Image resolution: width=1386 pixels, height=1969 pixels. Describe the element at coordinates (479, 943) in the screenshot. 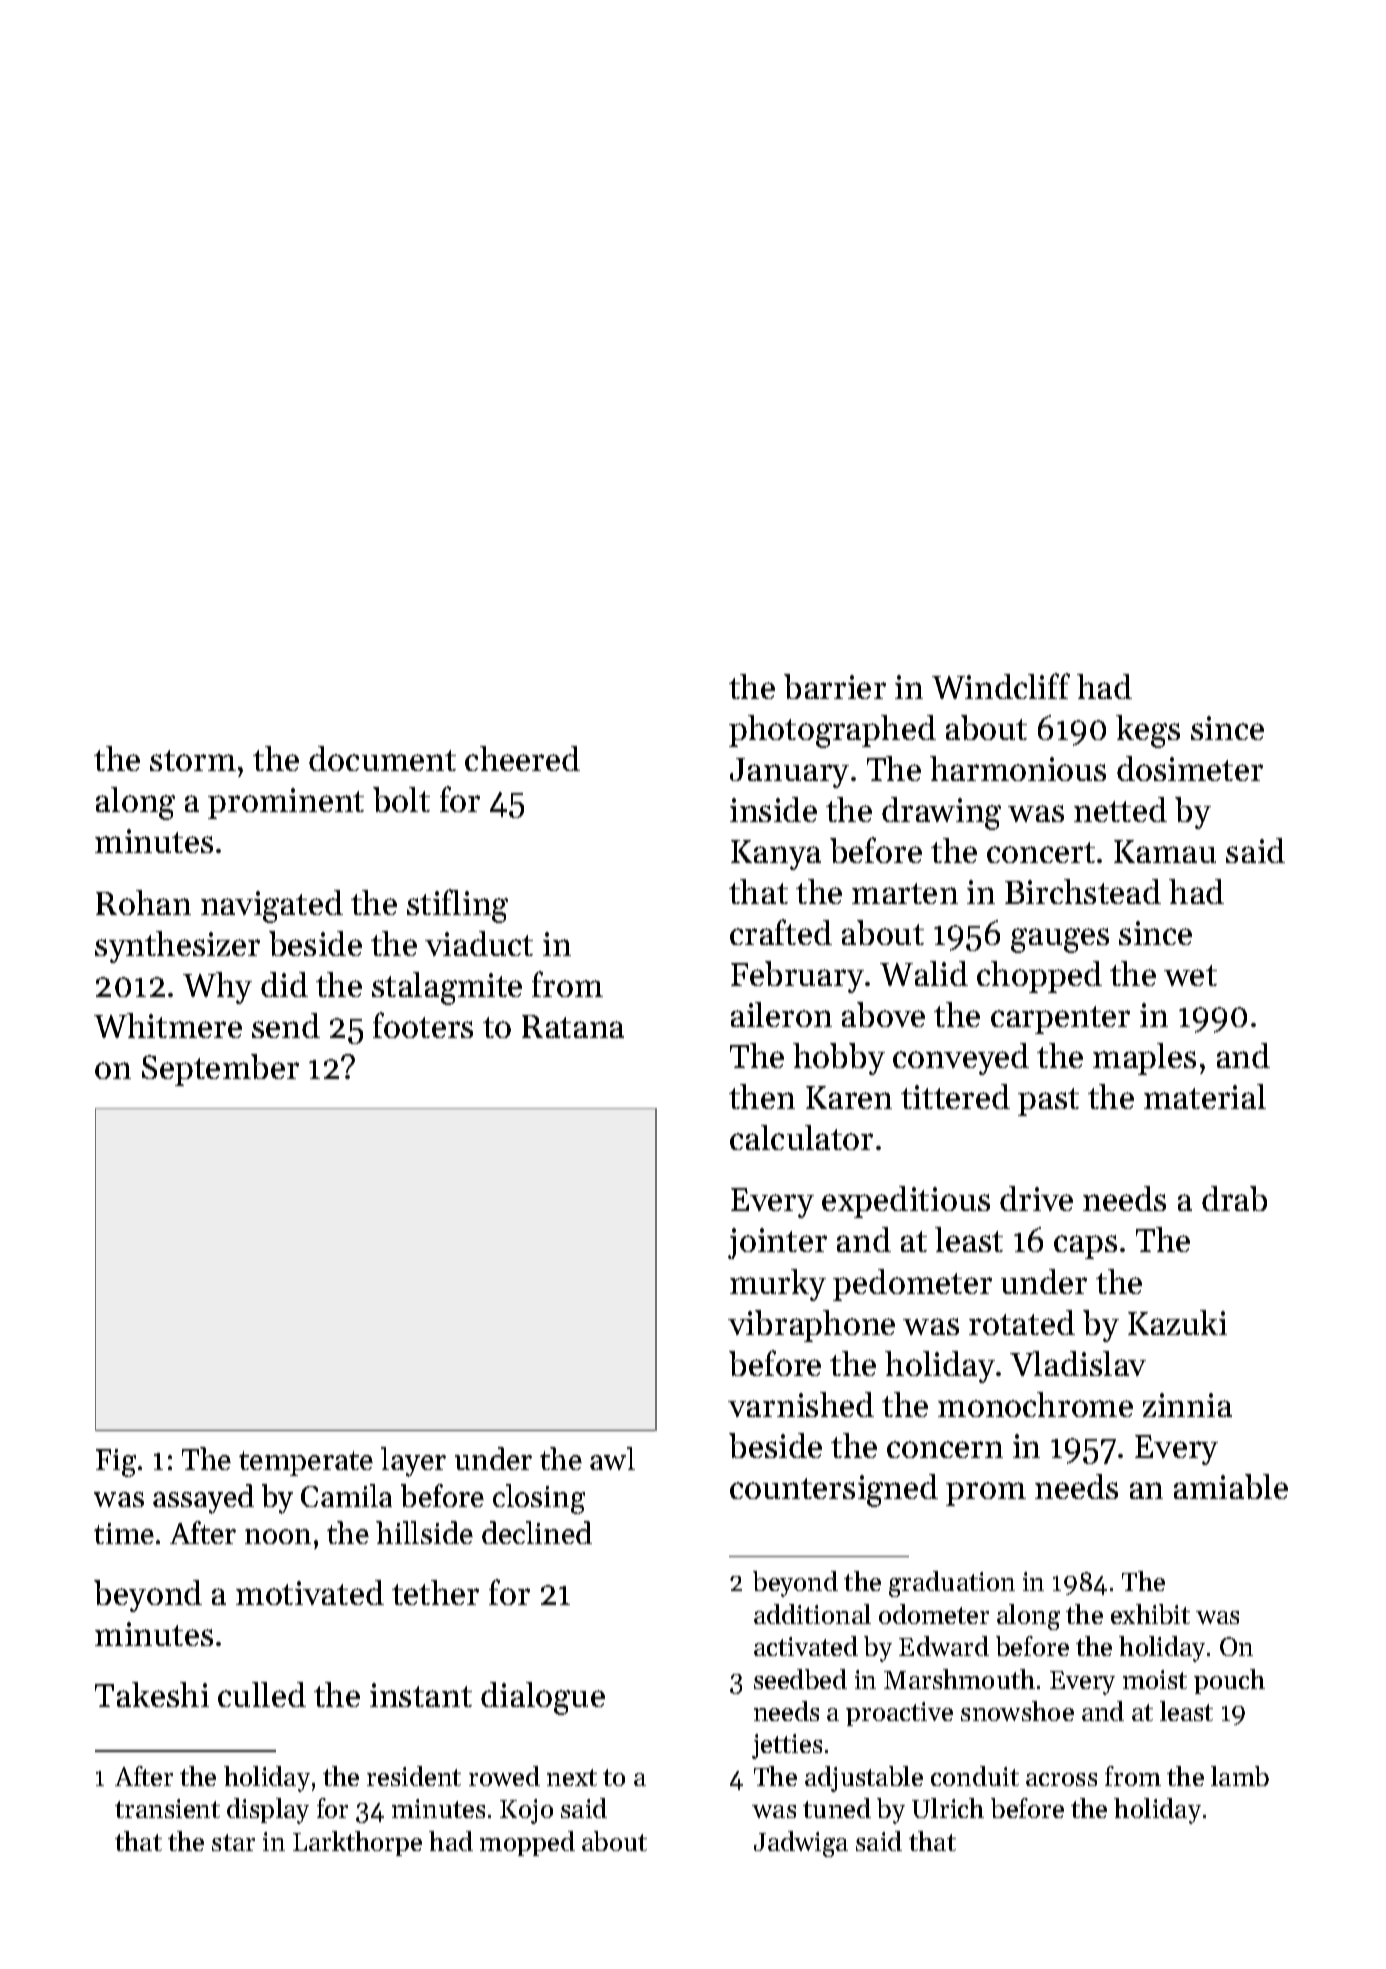

I see `viaduct` at that location.
